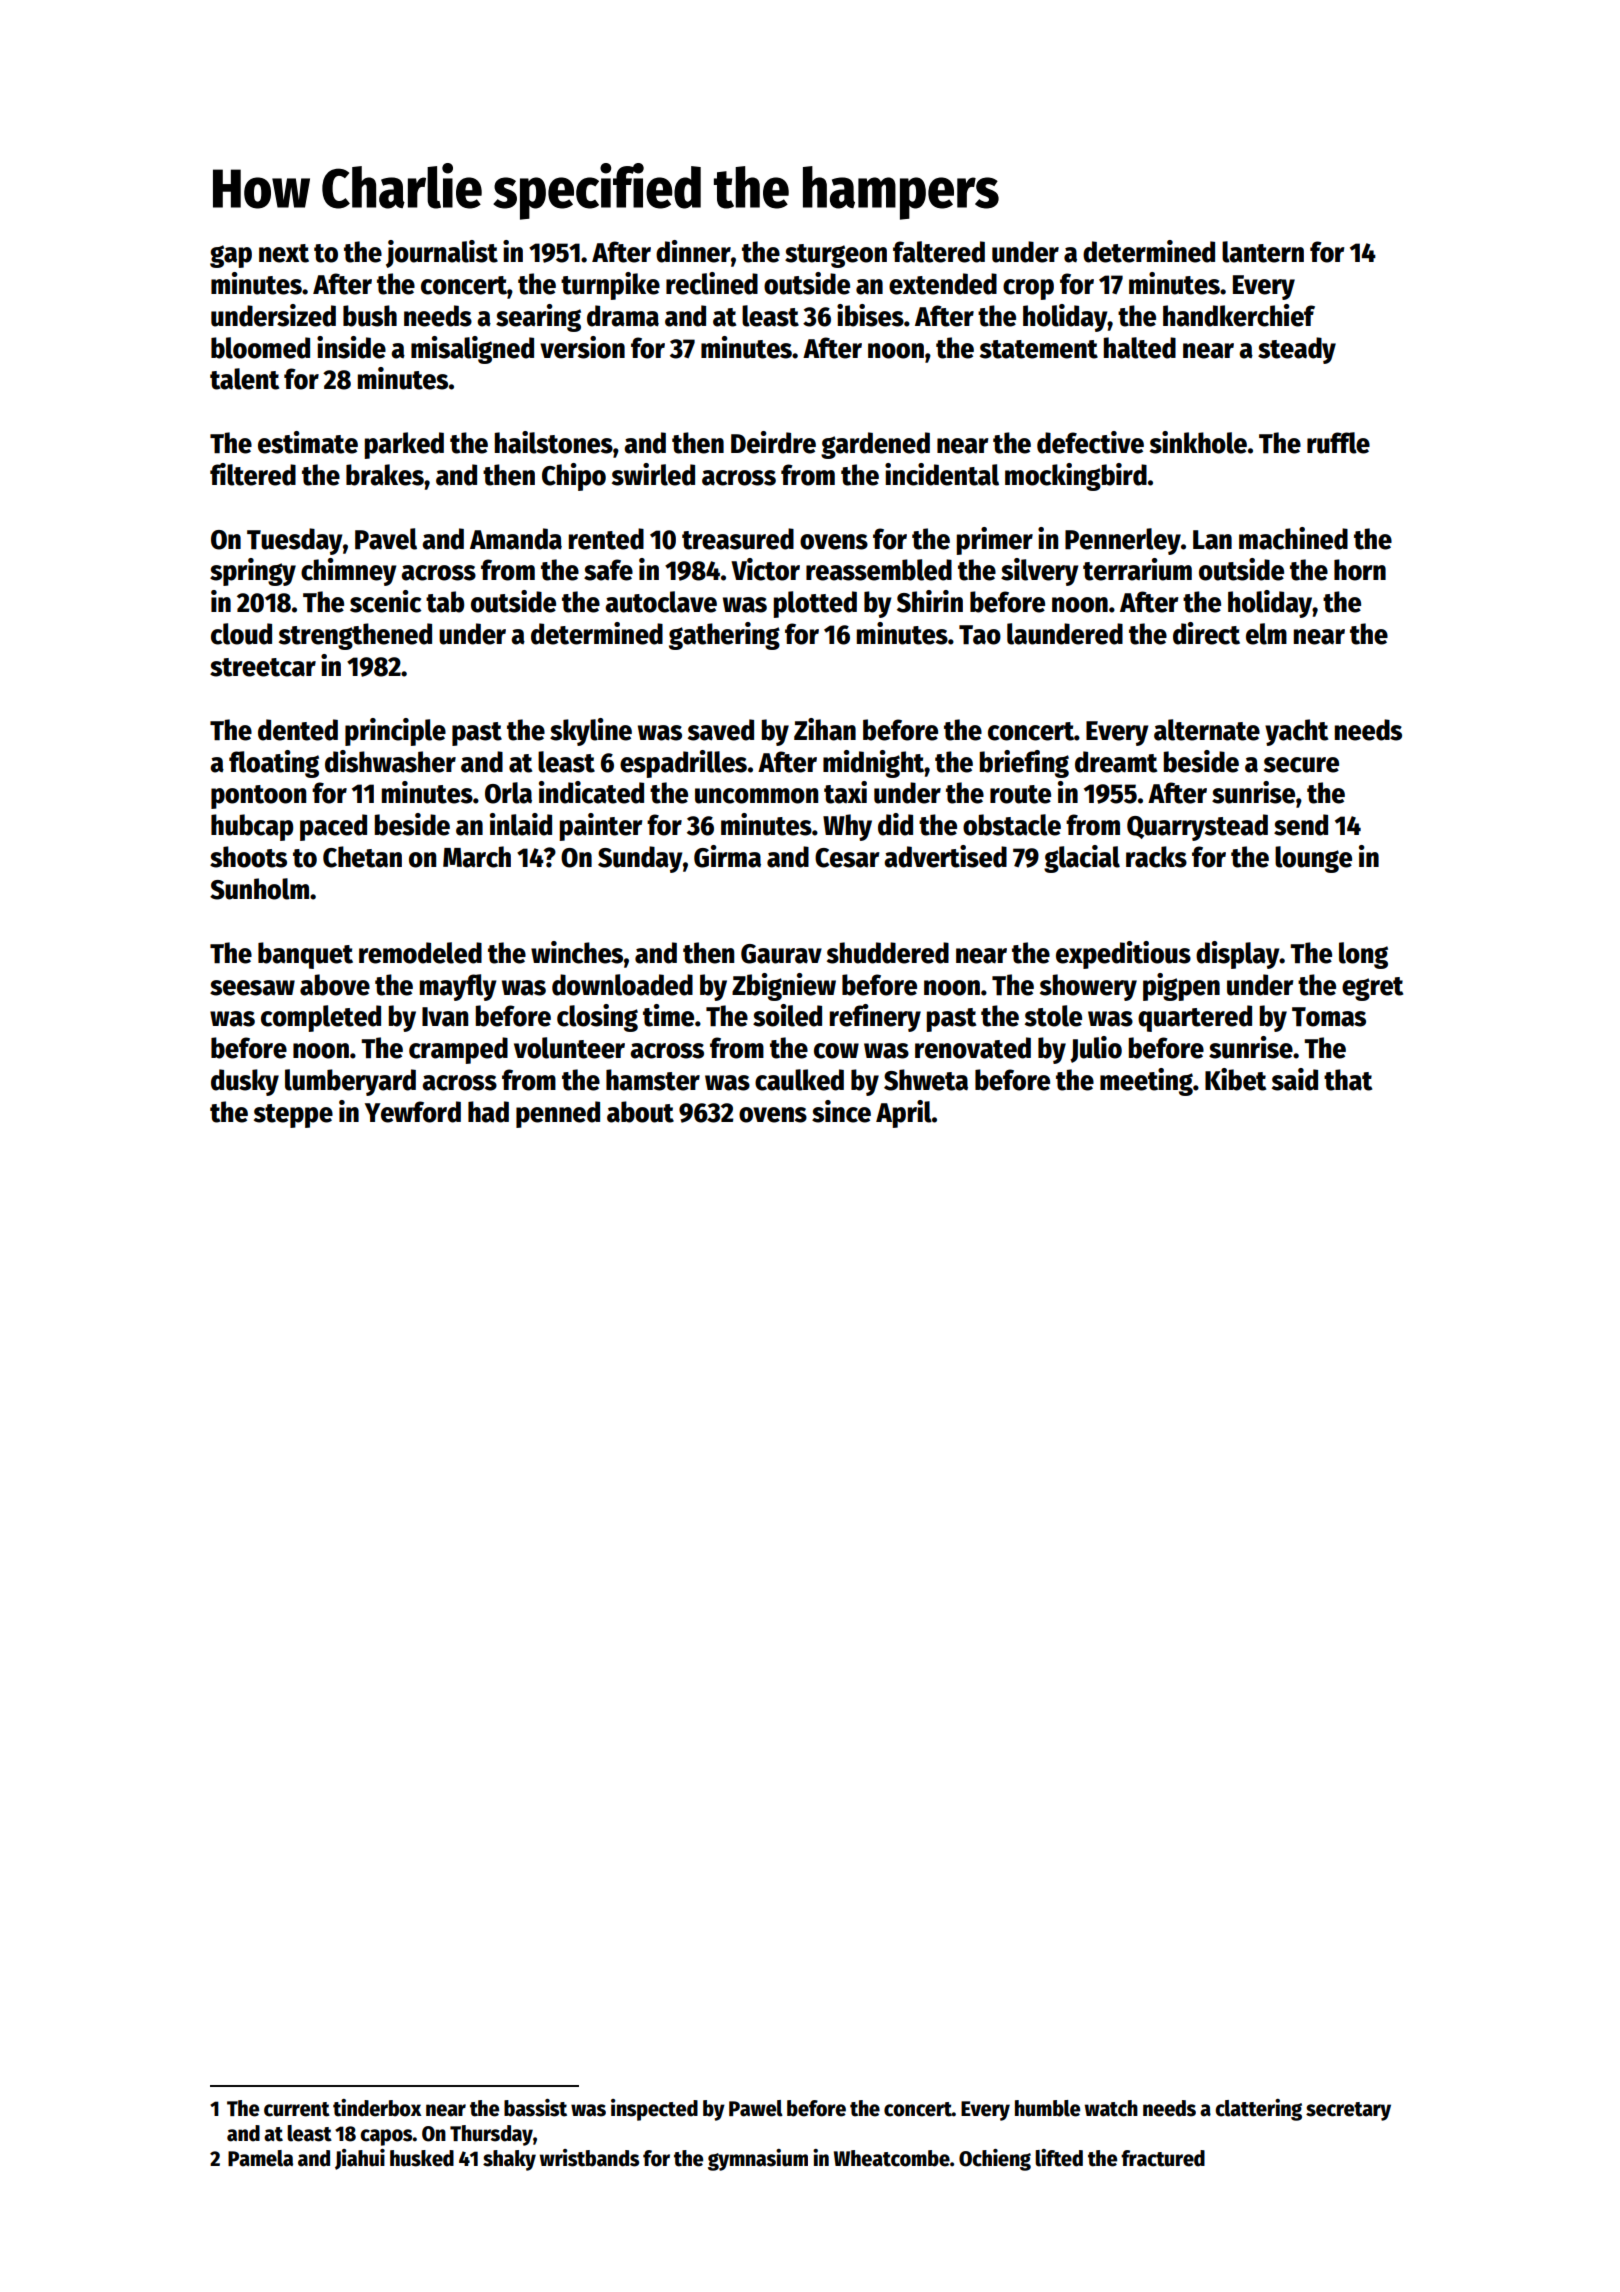 The width and height of the screenshot is (1620, 2292). What do you see at coordinates (1076, 477) in the screenshot?
I see `mockingbird` at bounding box center [1076, 477].
